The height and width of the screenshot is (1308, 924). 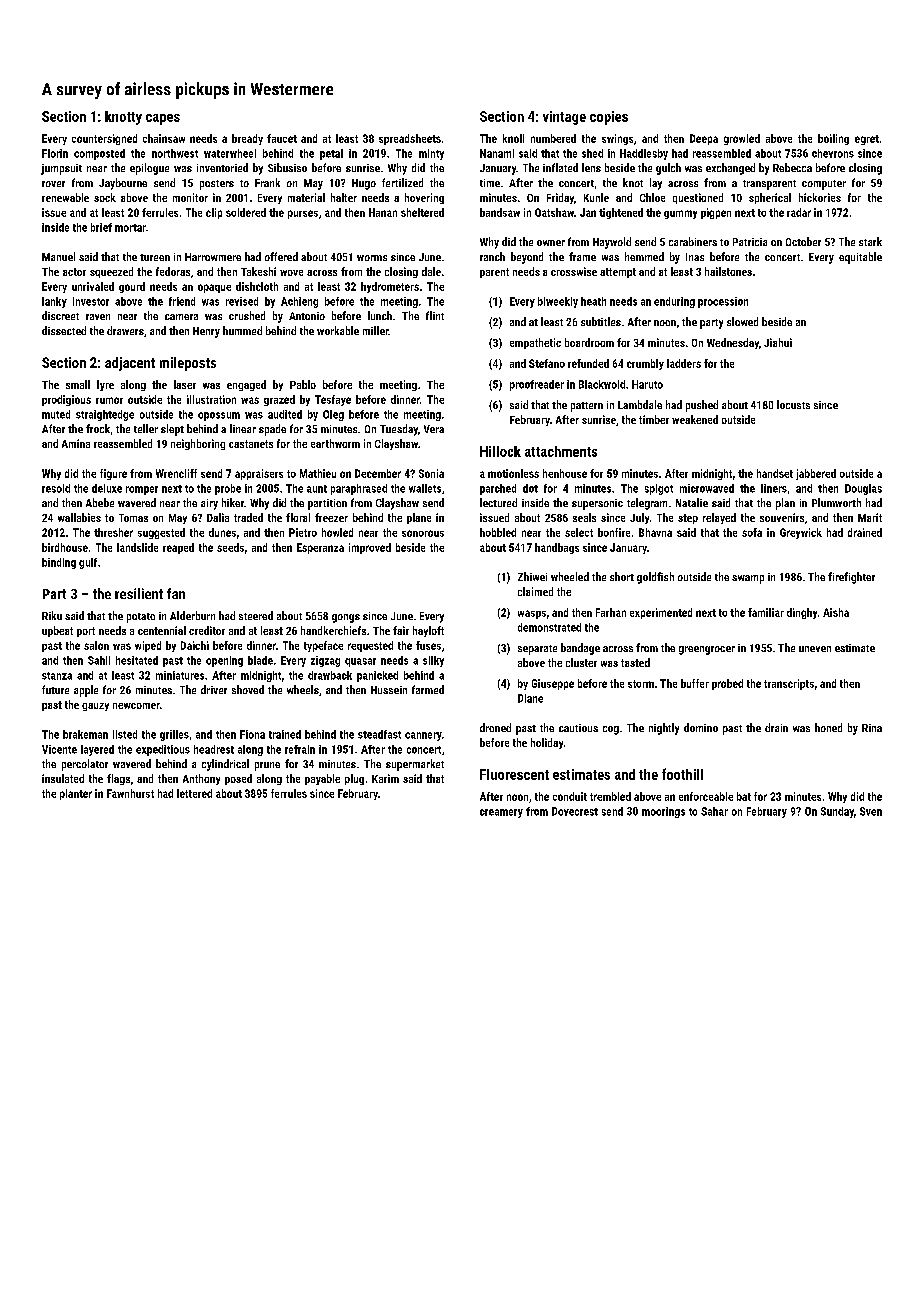 What do you see at coordinates (836, 502) in the screenshot?
I see `Plumworth` at bounding box center [836, 502].
